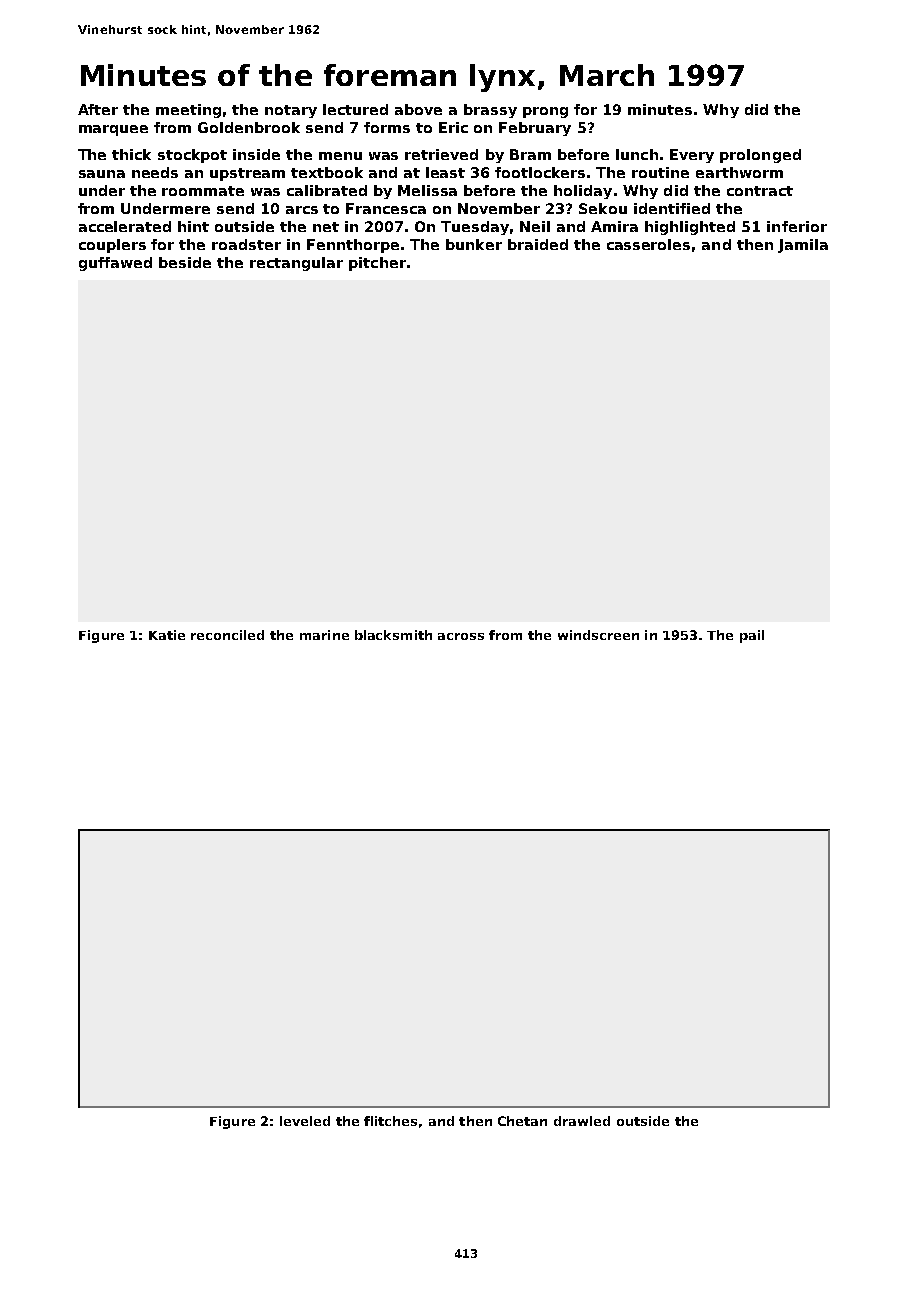 Image resolution: width=908 pixels, height=1316 pixels. I want to click on leveled, so click(305, 1121).
